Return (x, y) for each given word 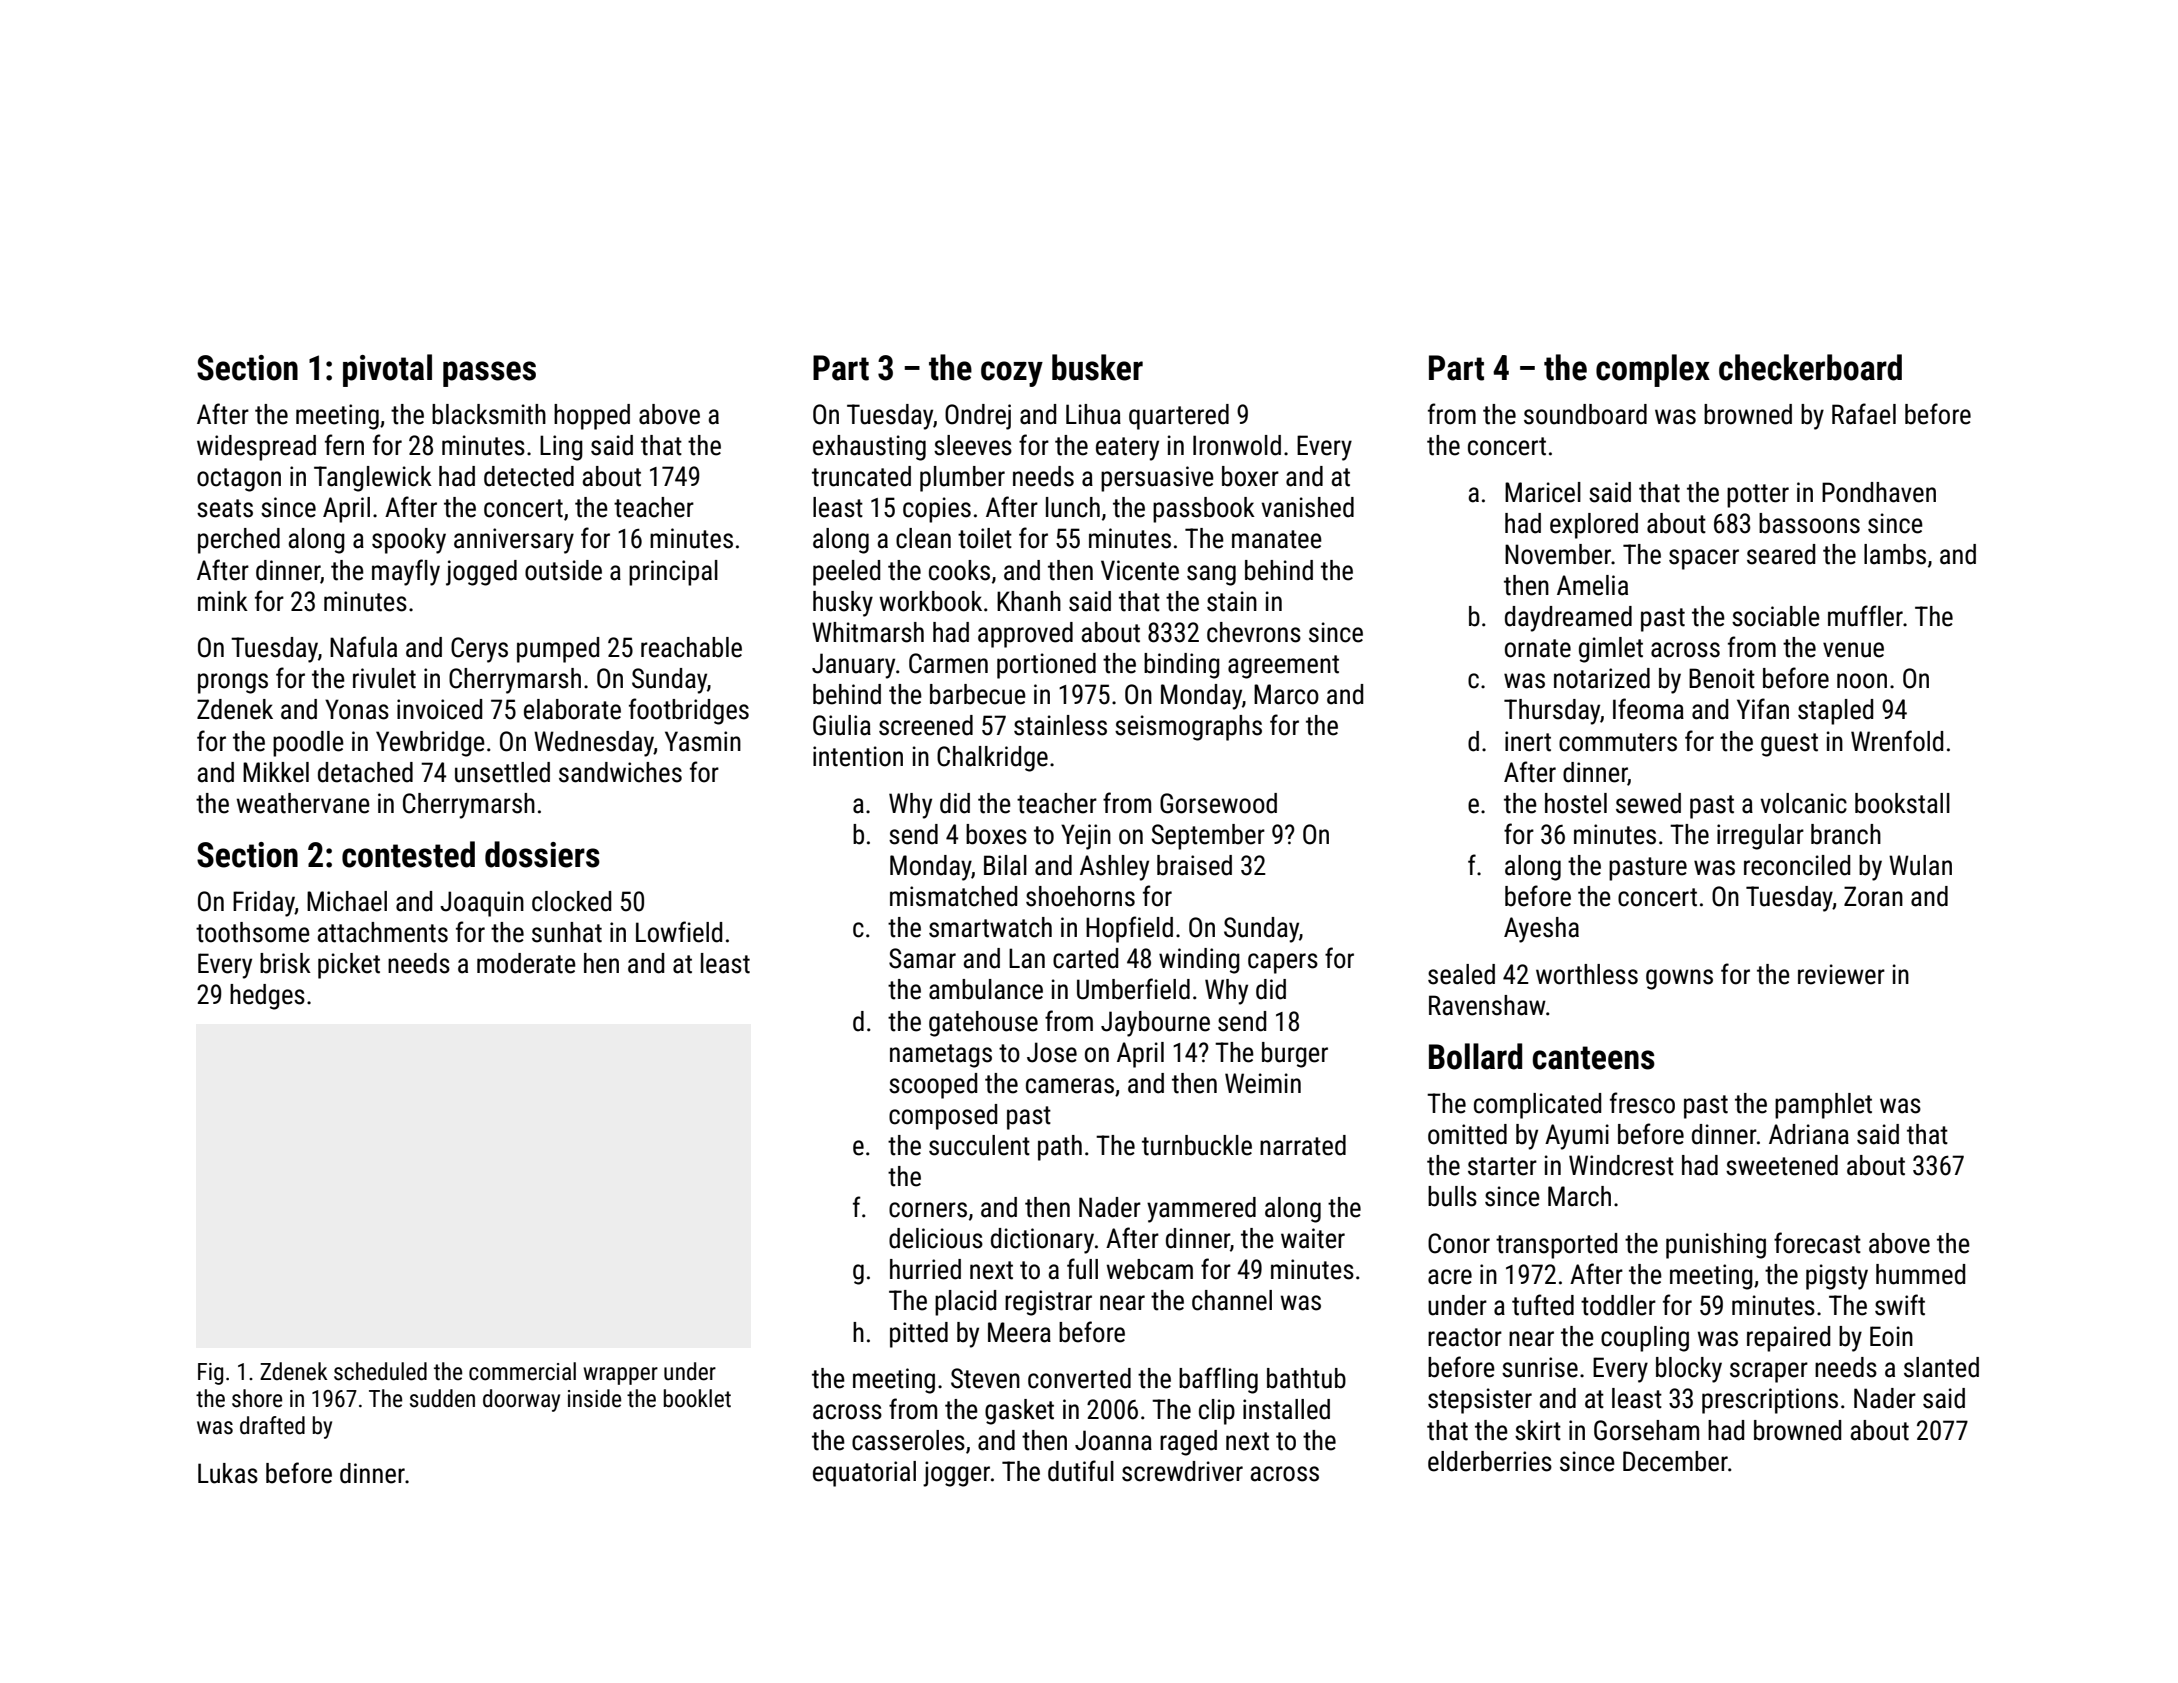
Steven (985, 1378)
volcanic (1803, 803)
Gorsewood (1218, 803)
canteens (1594, 1058)
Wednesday (594, 744)
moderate (526, 963)
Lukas (228, 1473)
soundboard (1585, 414)
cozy (1012, 374)
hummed (1920, 1274)
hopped (592, 417)
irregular (1760, 837)
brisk (285, 963)
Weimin (1263, 1083)
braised (1194, 865)
